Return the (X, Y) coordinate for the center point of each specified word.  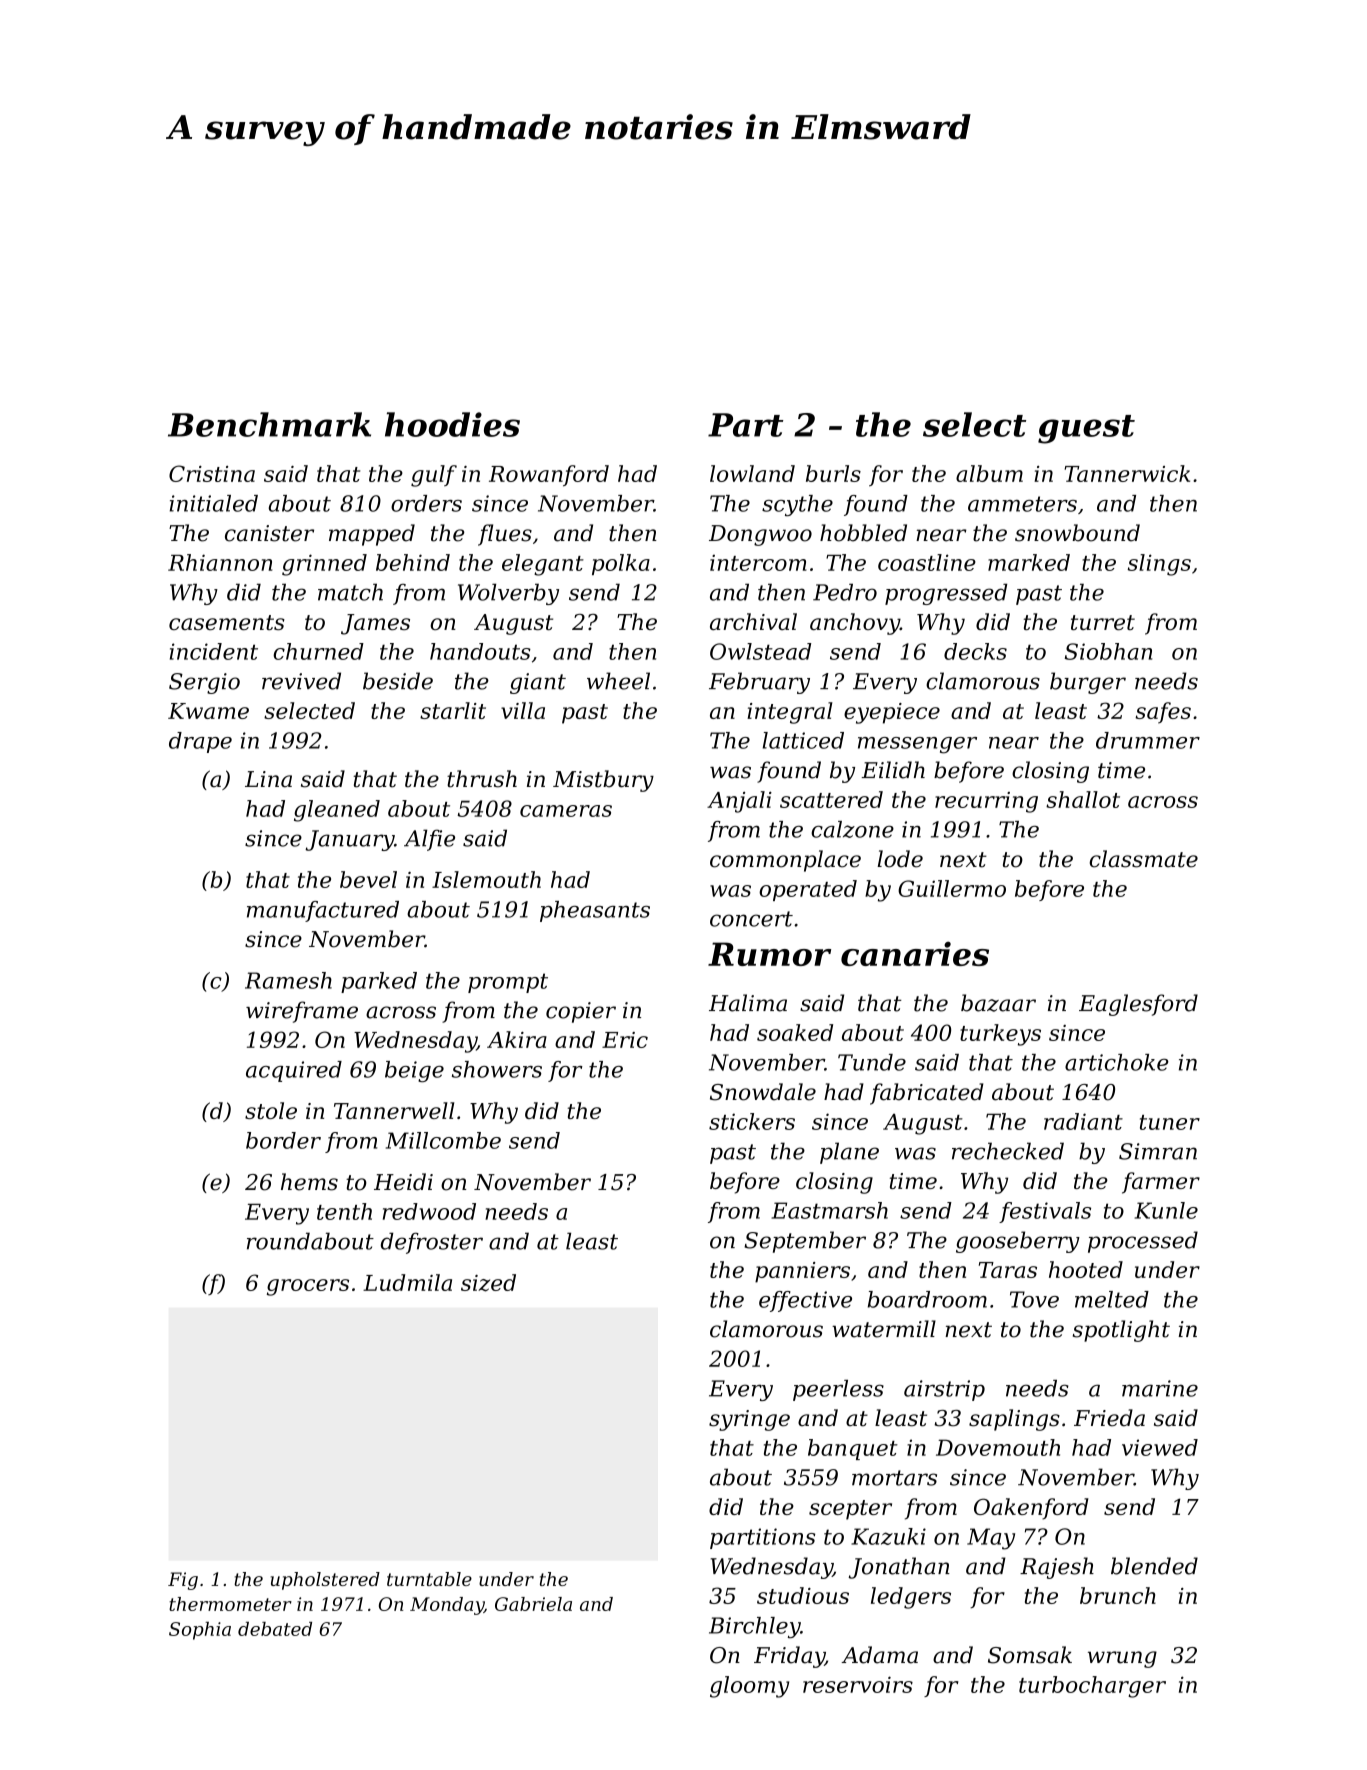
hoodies (452, 424)
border (283, 1140)
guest (1086, 429)
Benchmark (269, 424)
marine (1160, 1388)
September (805, 1242)
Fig (183, 1581)
